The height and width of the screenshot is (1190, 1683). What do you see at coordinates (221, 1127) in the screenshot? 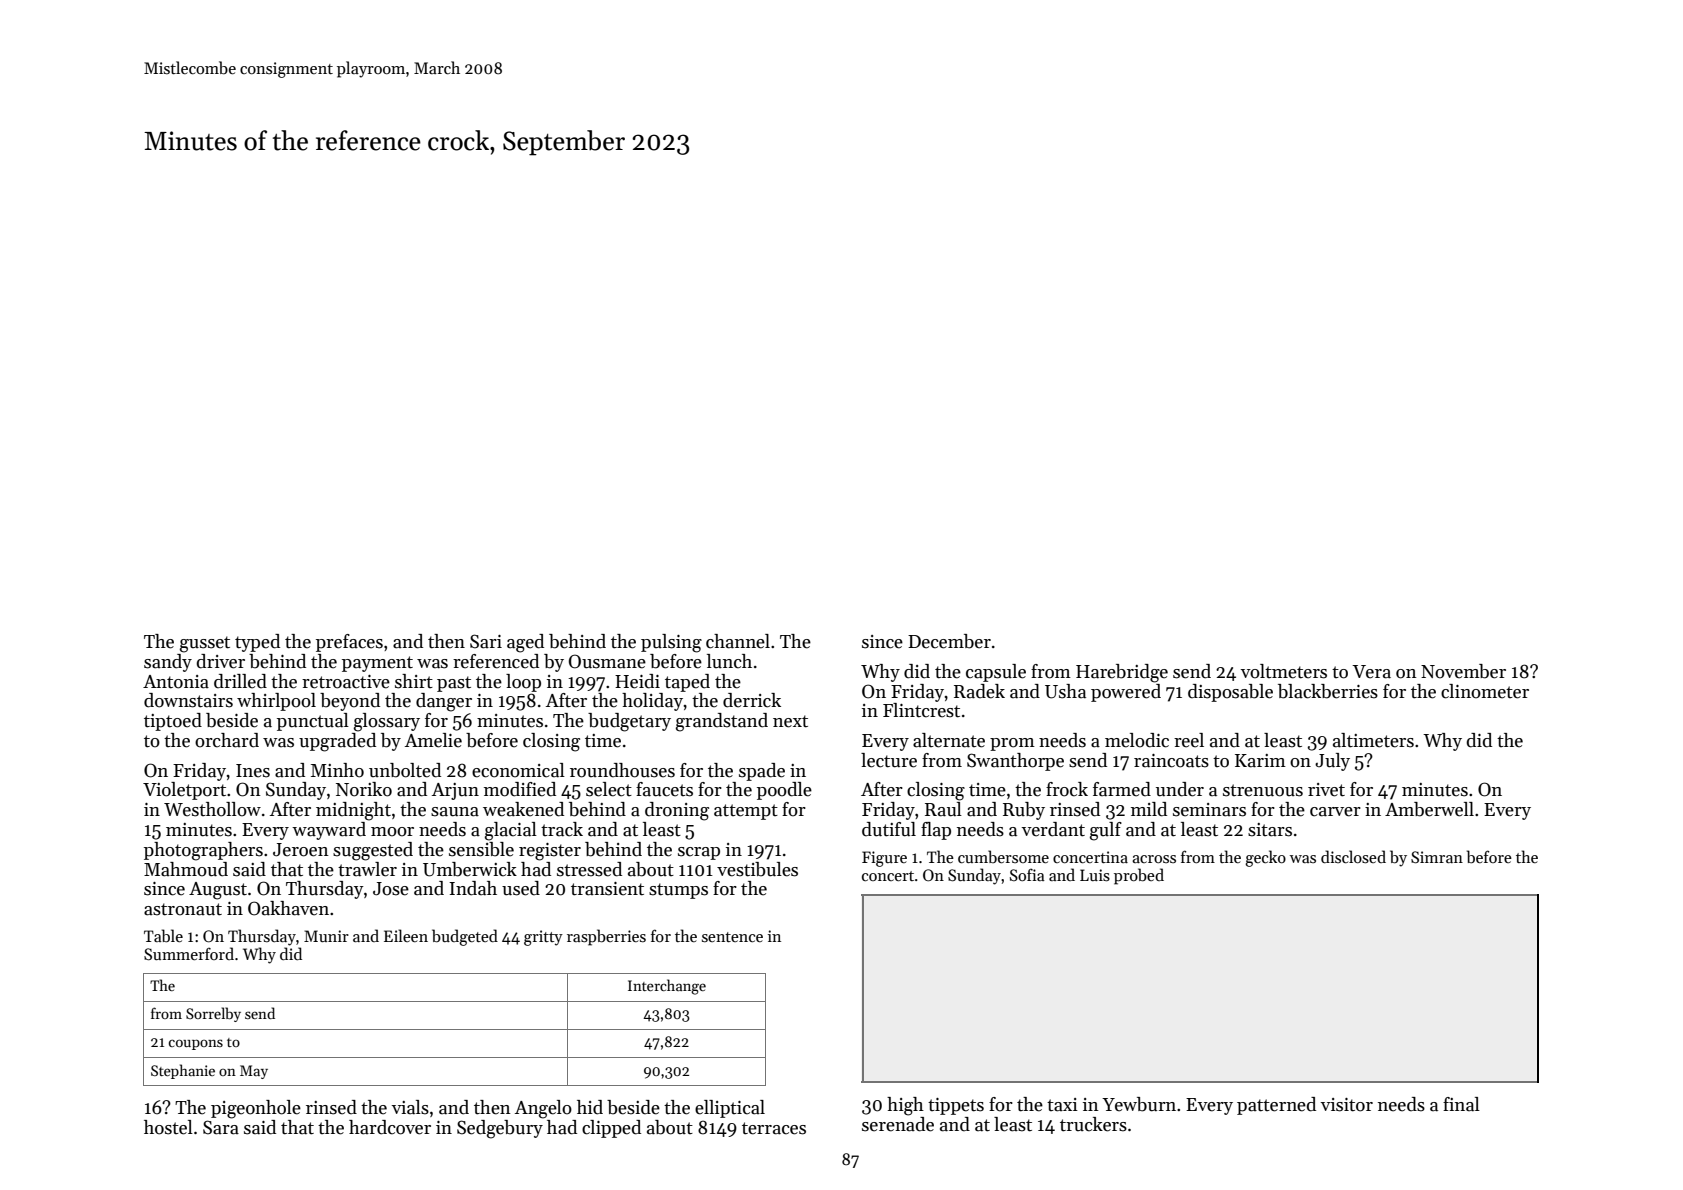
I see `Sara` at bounding box center [221, 1127].
